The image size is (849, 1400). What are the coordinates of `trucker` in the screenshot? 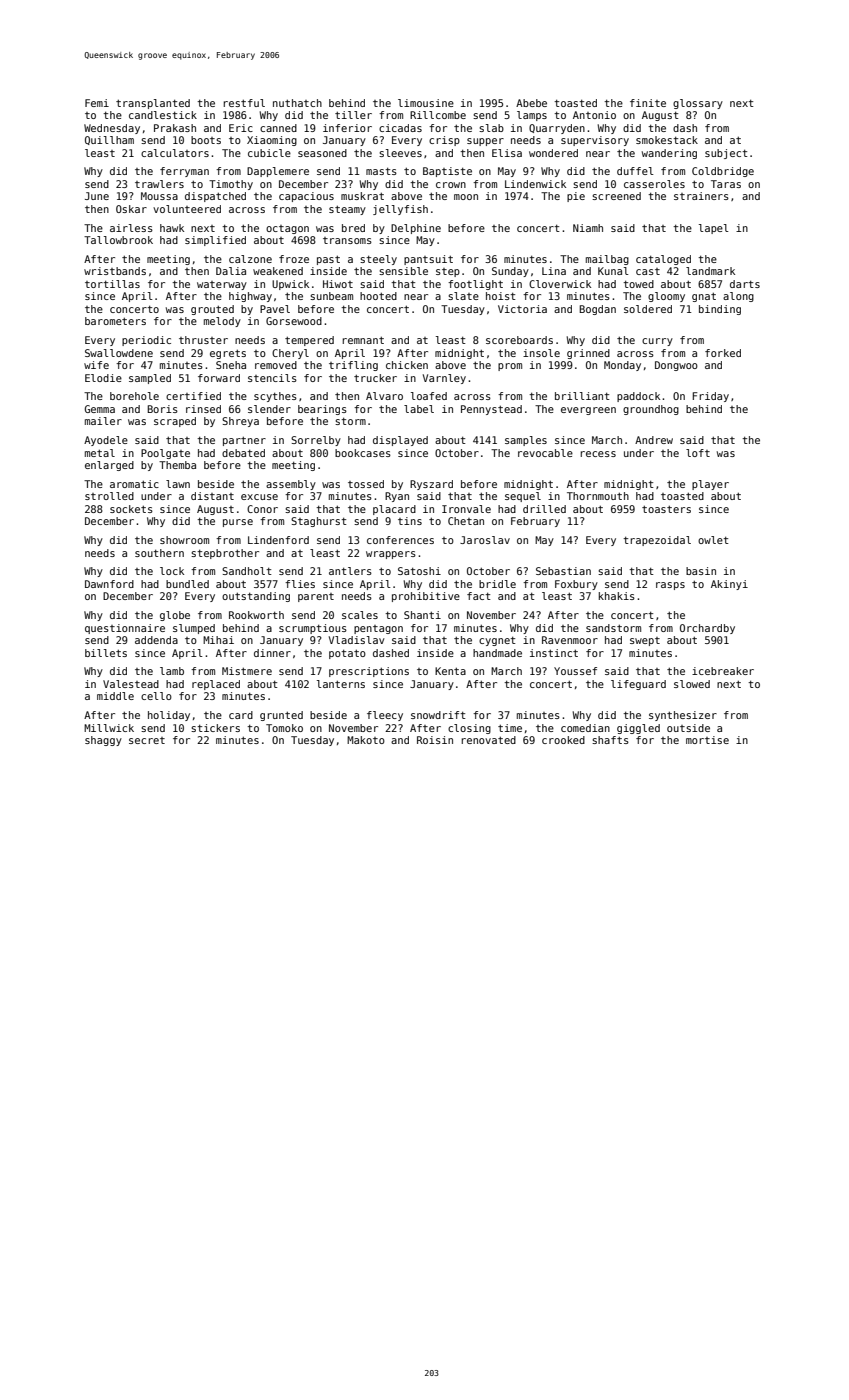 It's located at (375, 378).
